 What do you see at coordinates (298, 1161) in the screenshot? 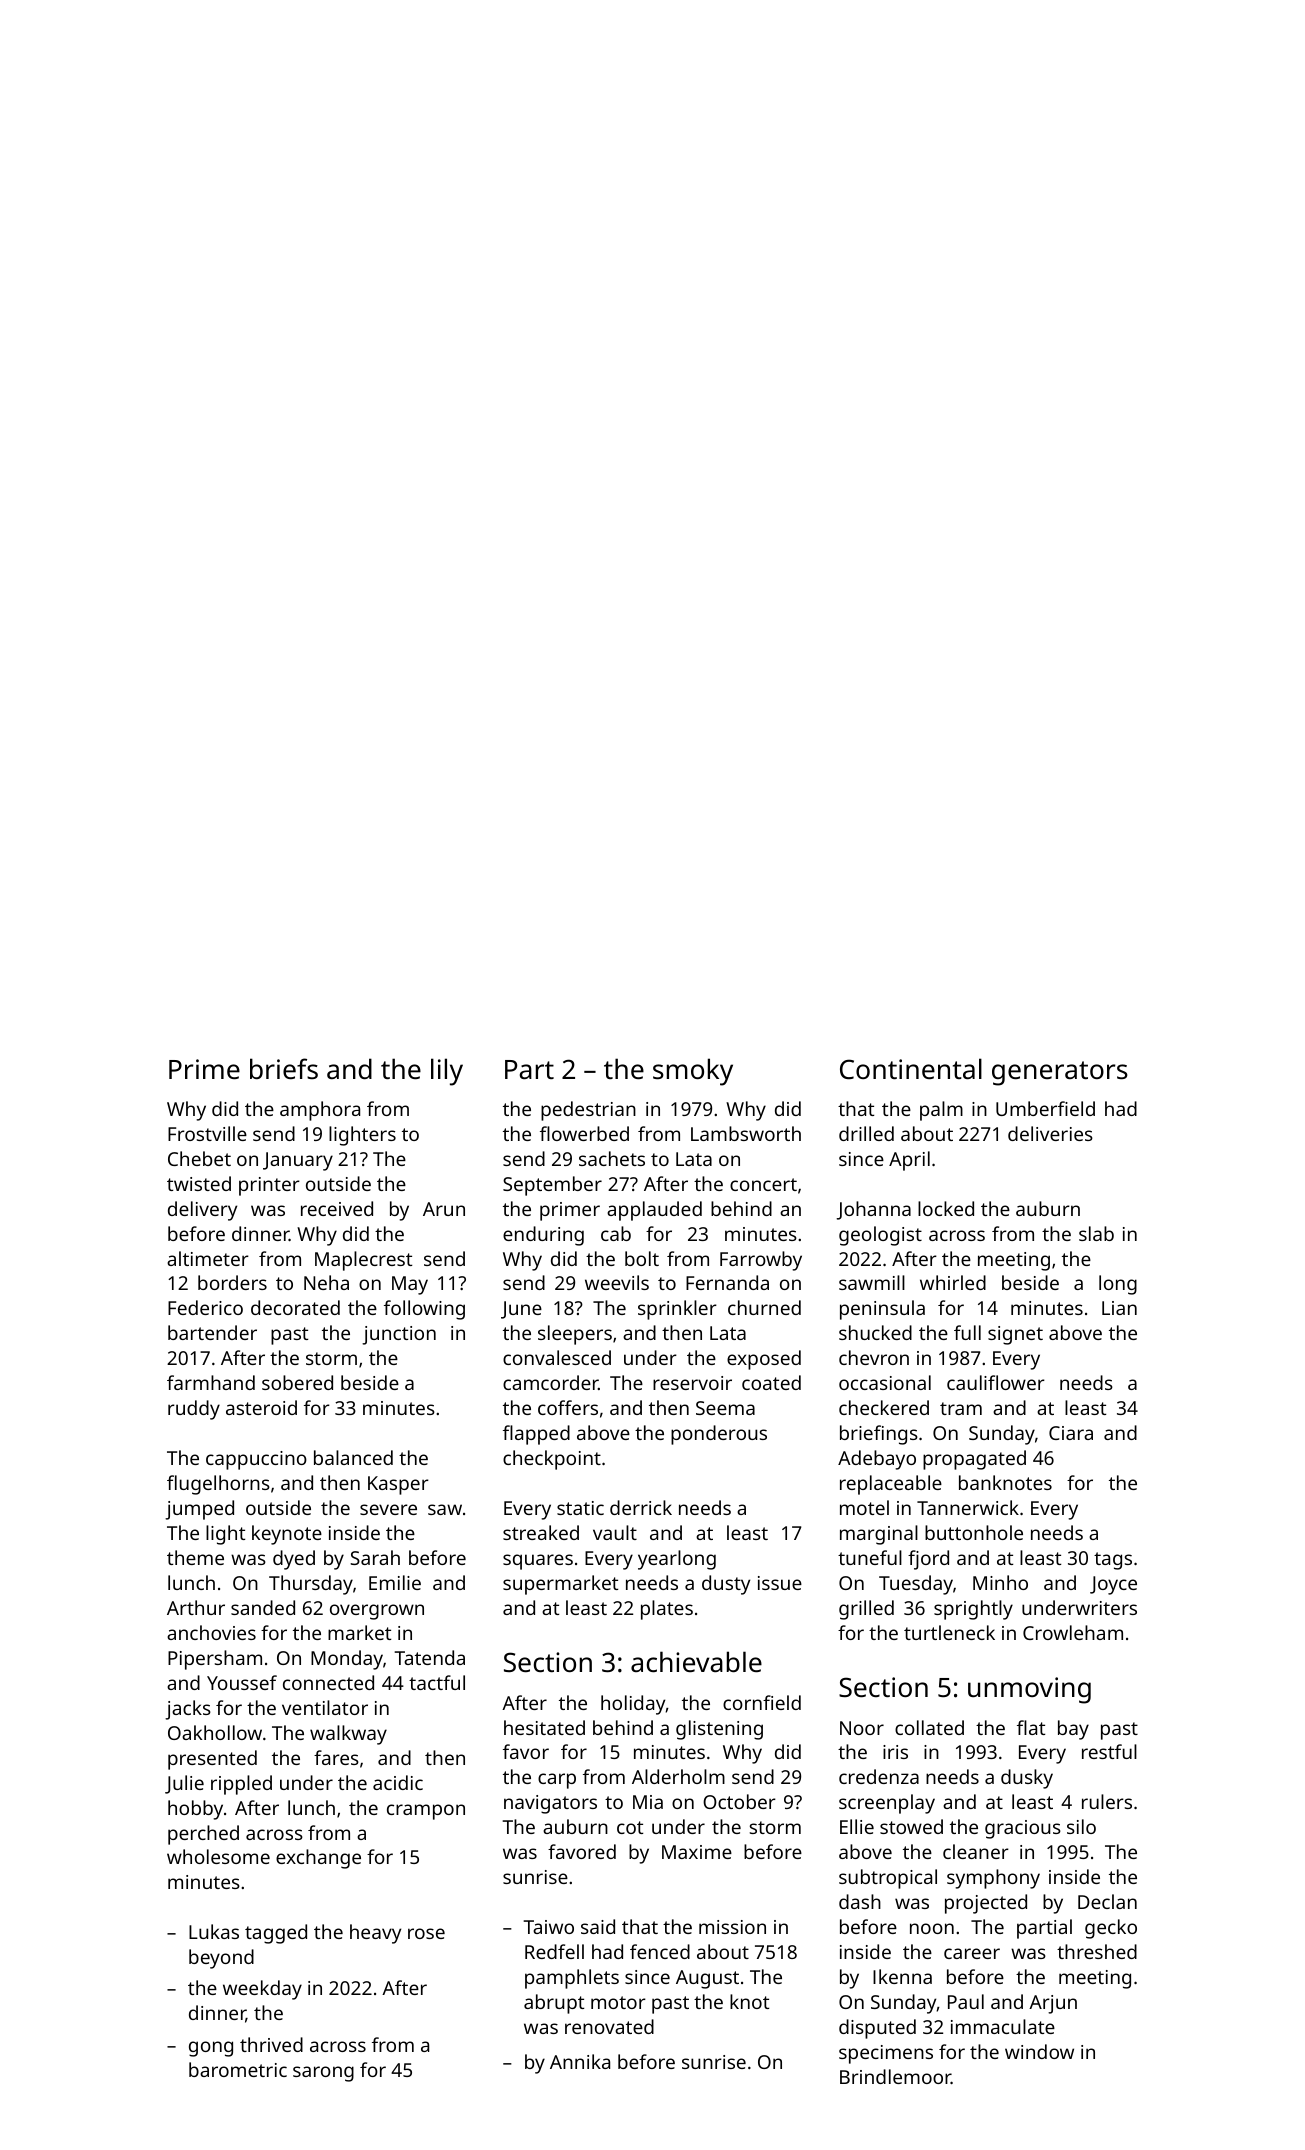
I see `January` at bounding box center [298, 1161].
